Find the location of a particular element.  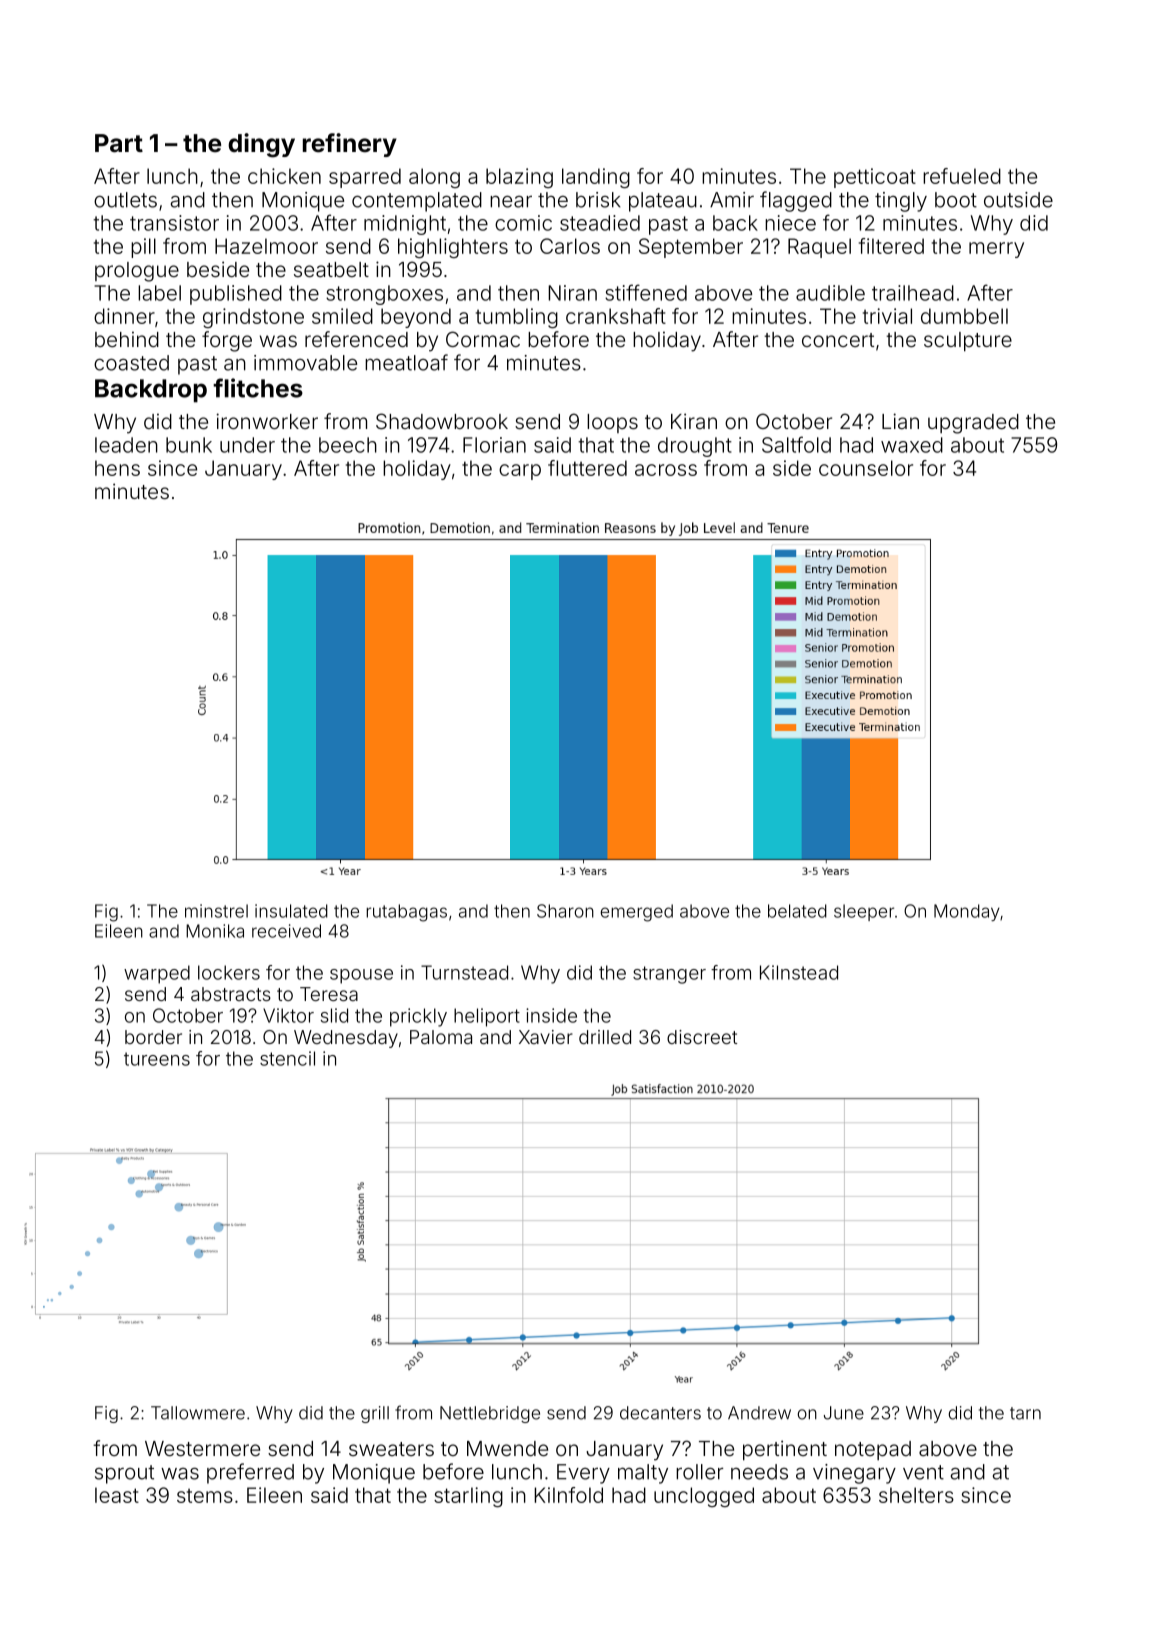

across is located at coordinates (666, 470).
